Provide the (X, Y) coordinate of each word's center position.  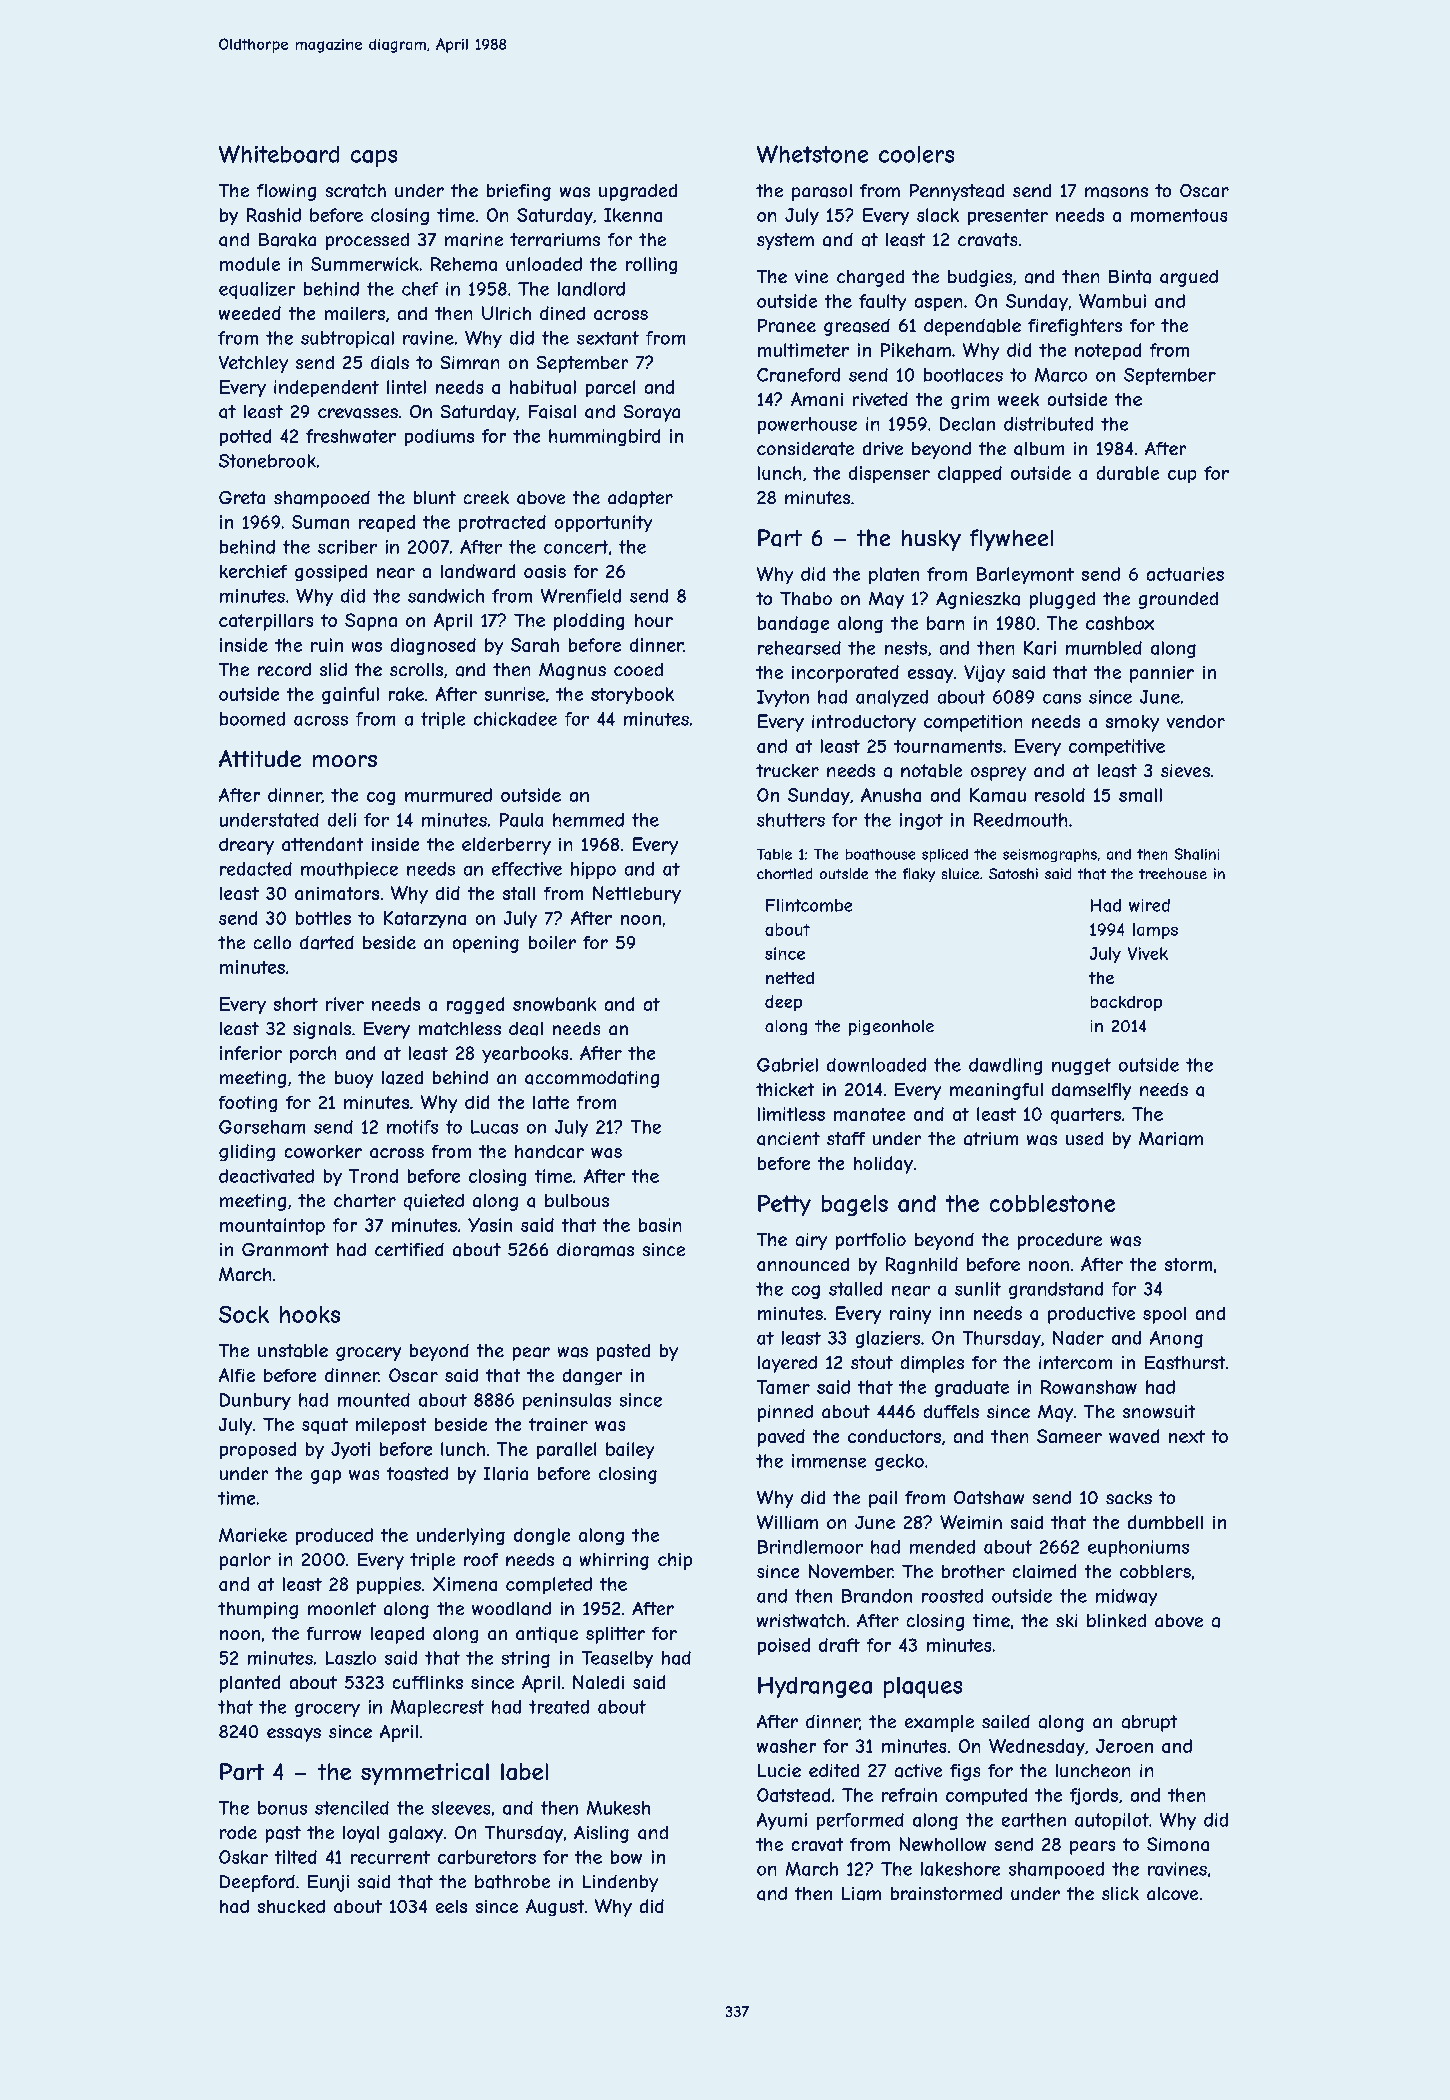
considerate (805, 449)
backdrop (1126, 1003)
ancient (788, 1139)
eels (451, 1906)
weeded (250, 313)
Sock (244, 1314)
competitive (1117, 747)
